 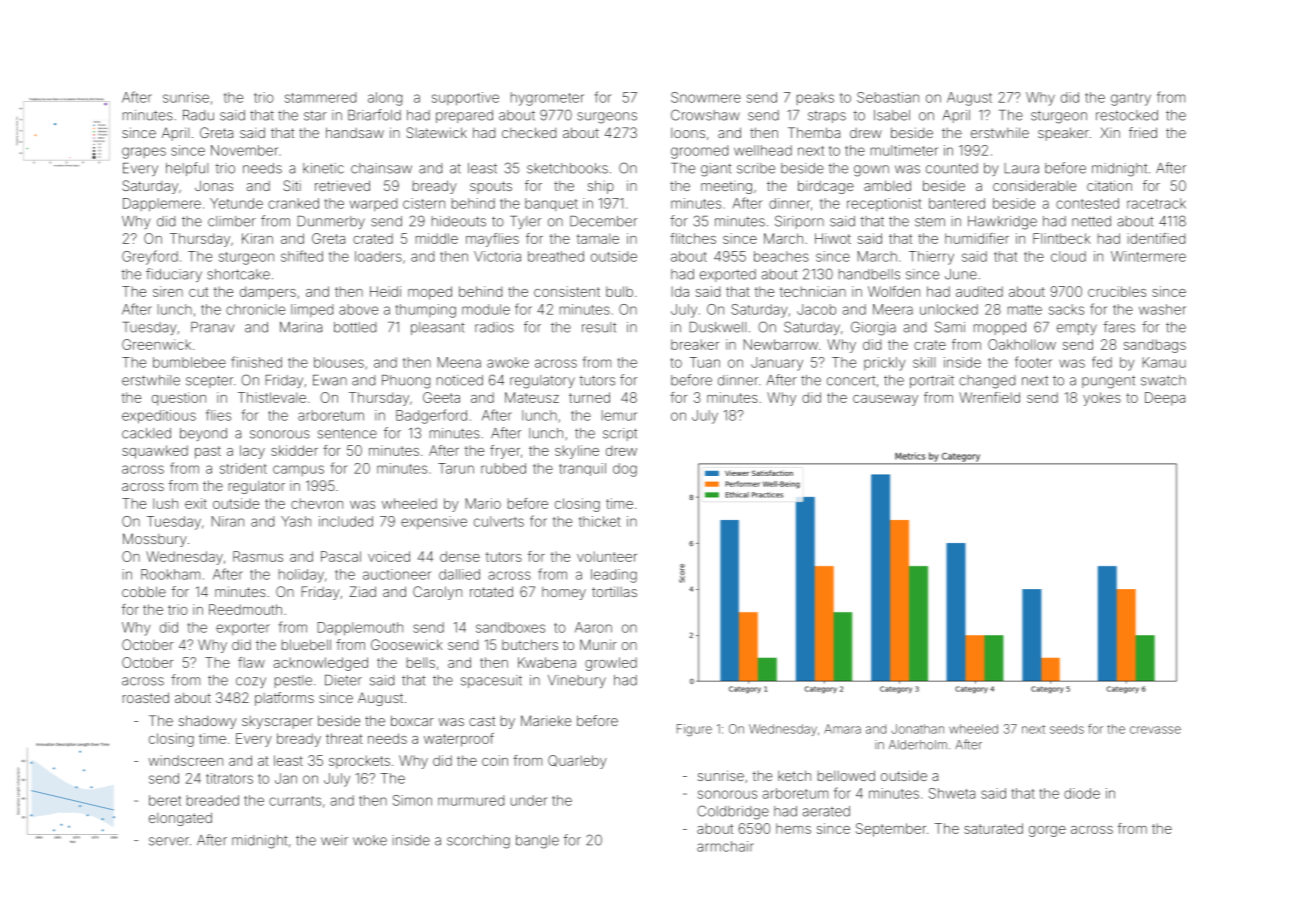 What do you see at coordinates (320, 97) in the page?
I see `stammered` at bounding box center [320, 97].
